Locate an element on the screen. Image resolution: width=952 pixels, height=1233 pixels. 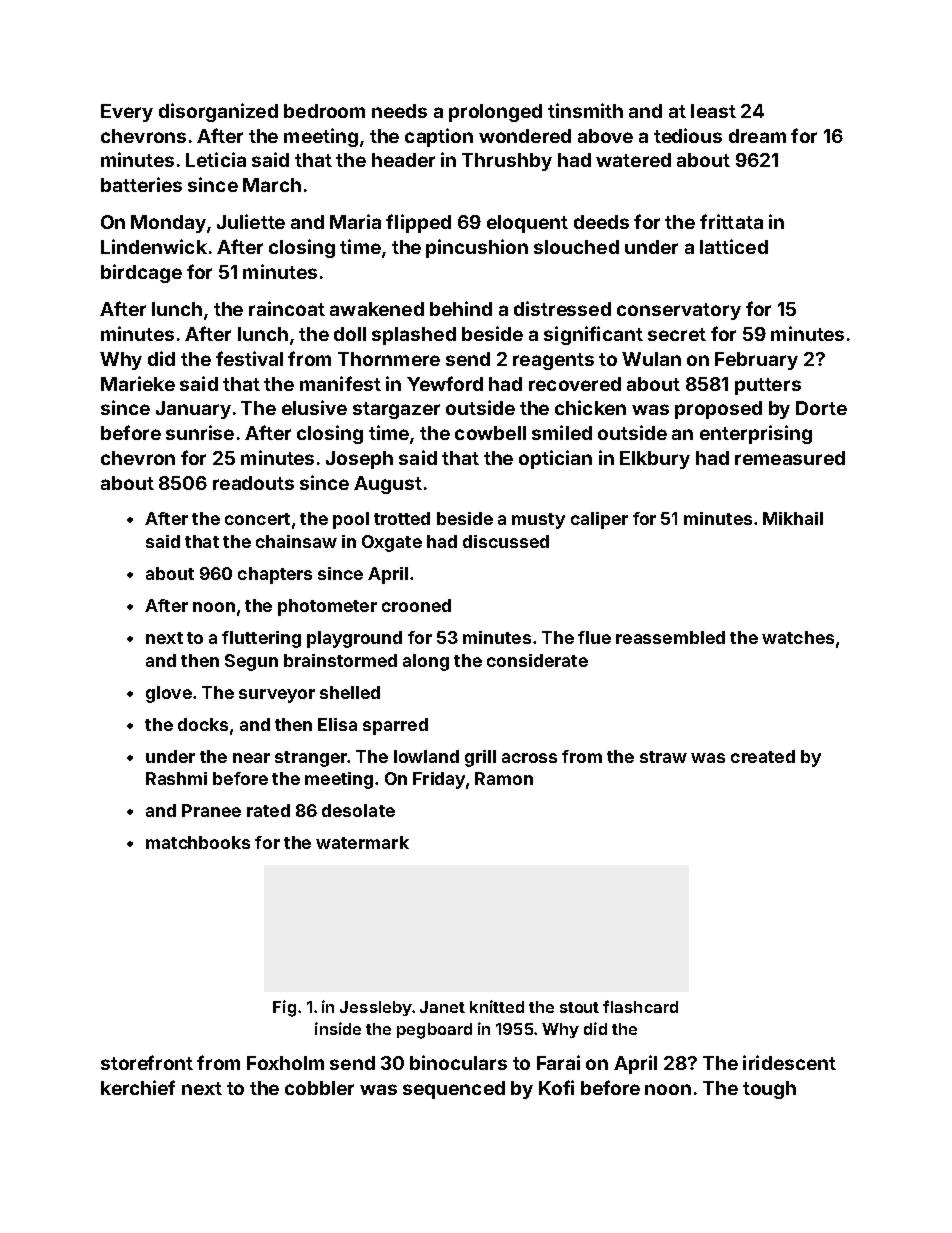
knitted is located at coordinates (497, 1006).
